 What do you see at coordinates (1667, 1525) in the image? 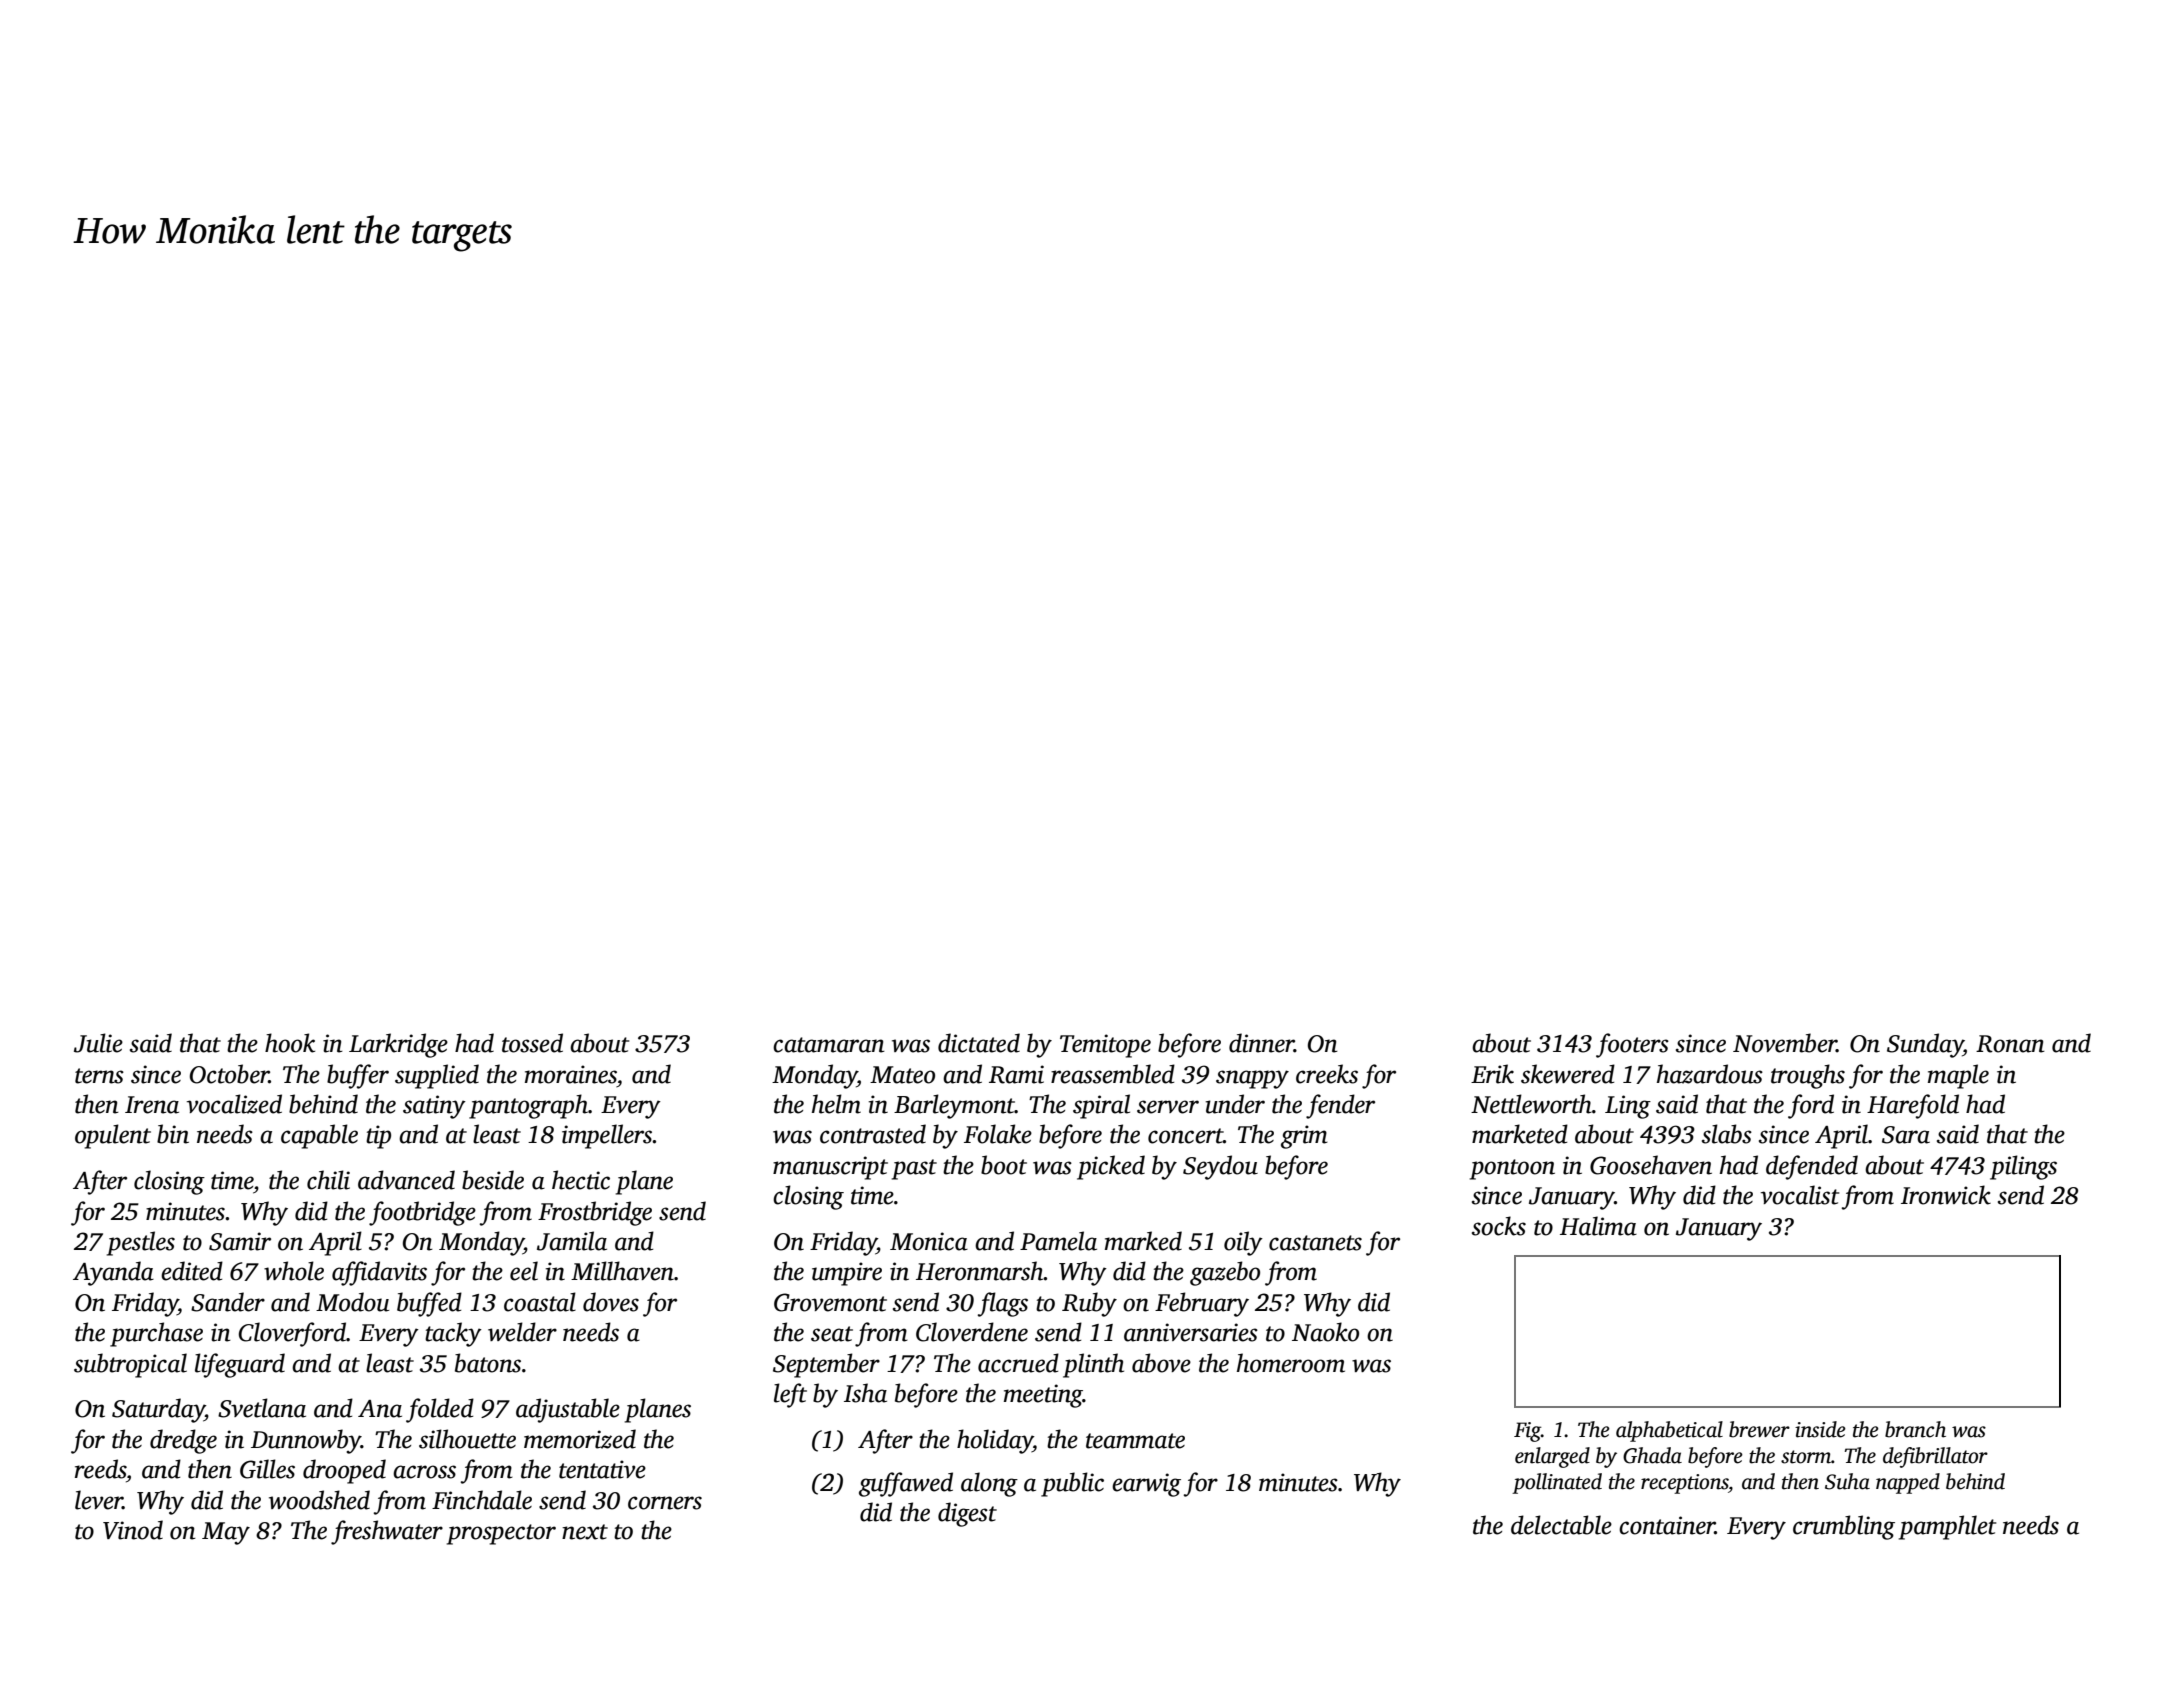
I see `container` at bounding box center [1667, 1525].
